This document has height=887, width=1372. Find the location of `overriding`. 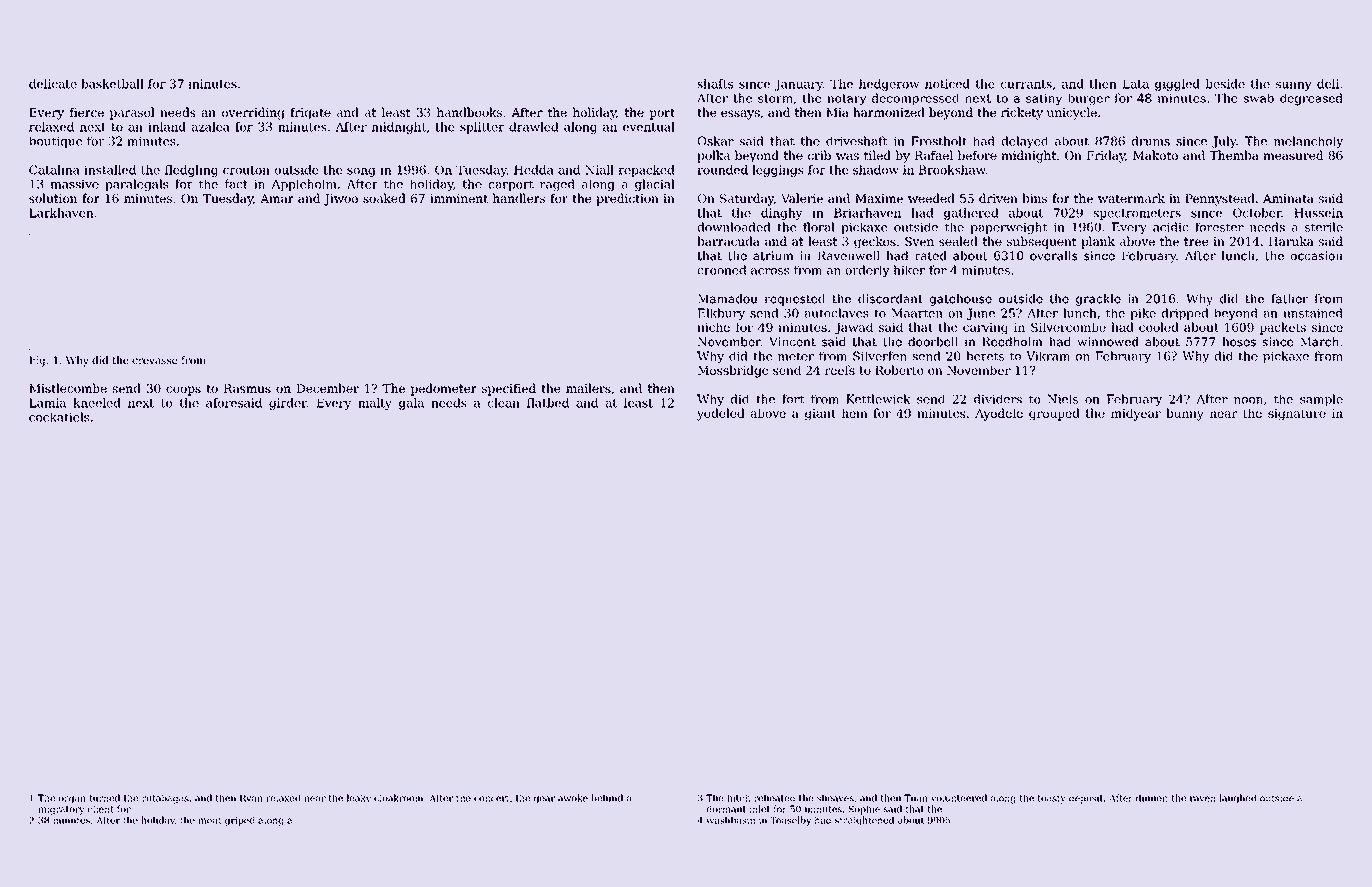

overriding is located at coordinates (253, 113).
